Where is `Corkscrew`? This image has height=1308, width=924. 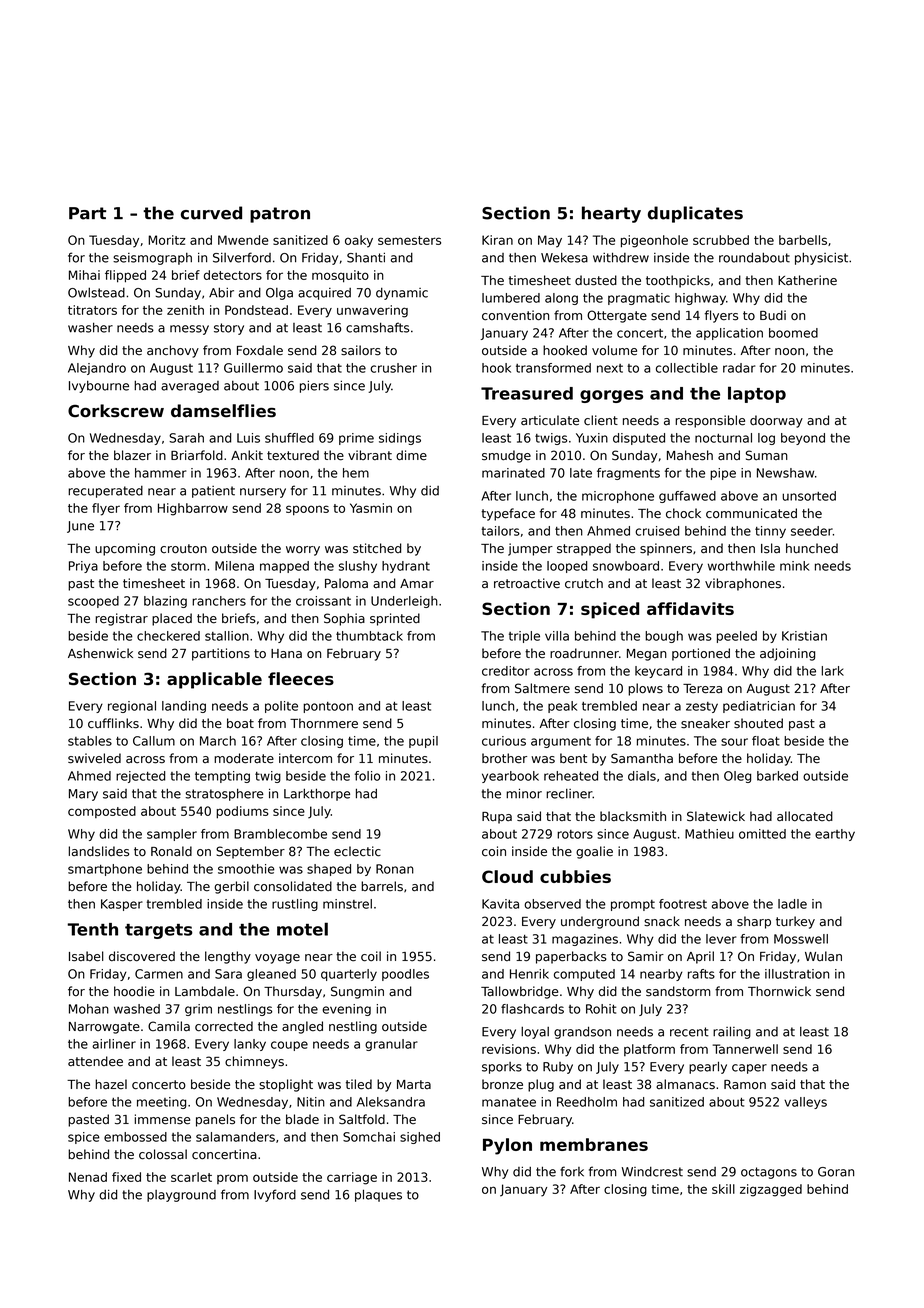
Corkscrew is located at coordinates (116, 411).
